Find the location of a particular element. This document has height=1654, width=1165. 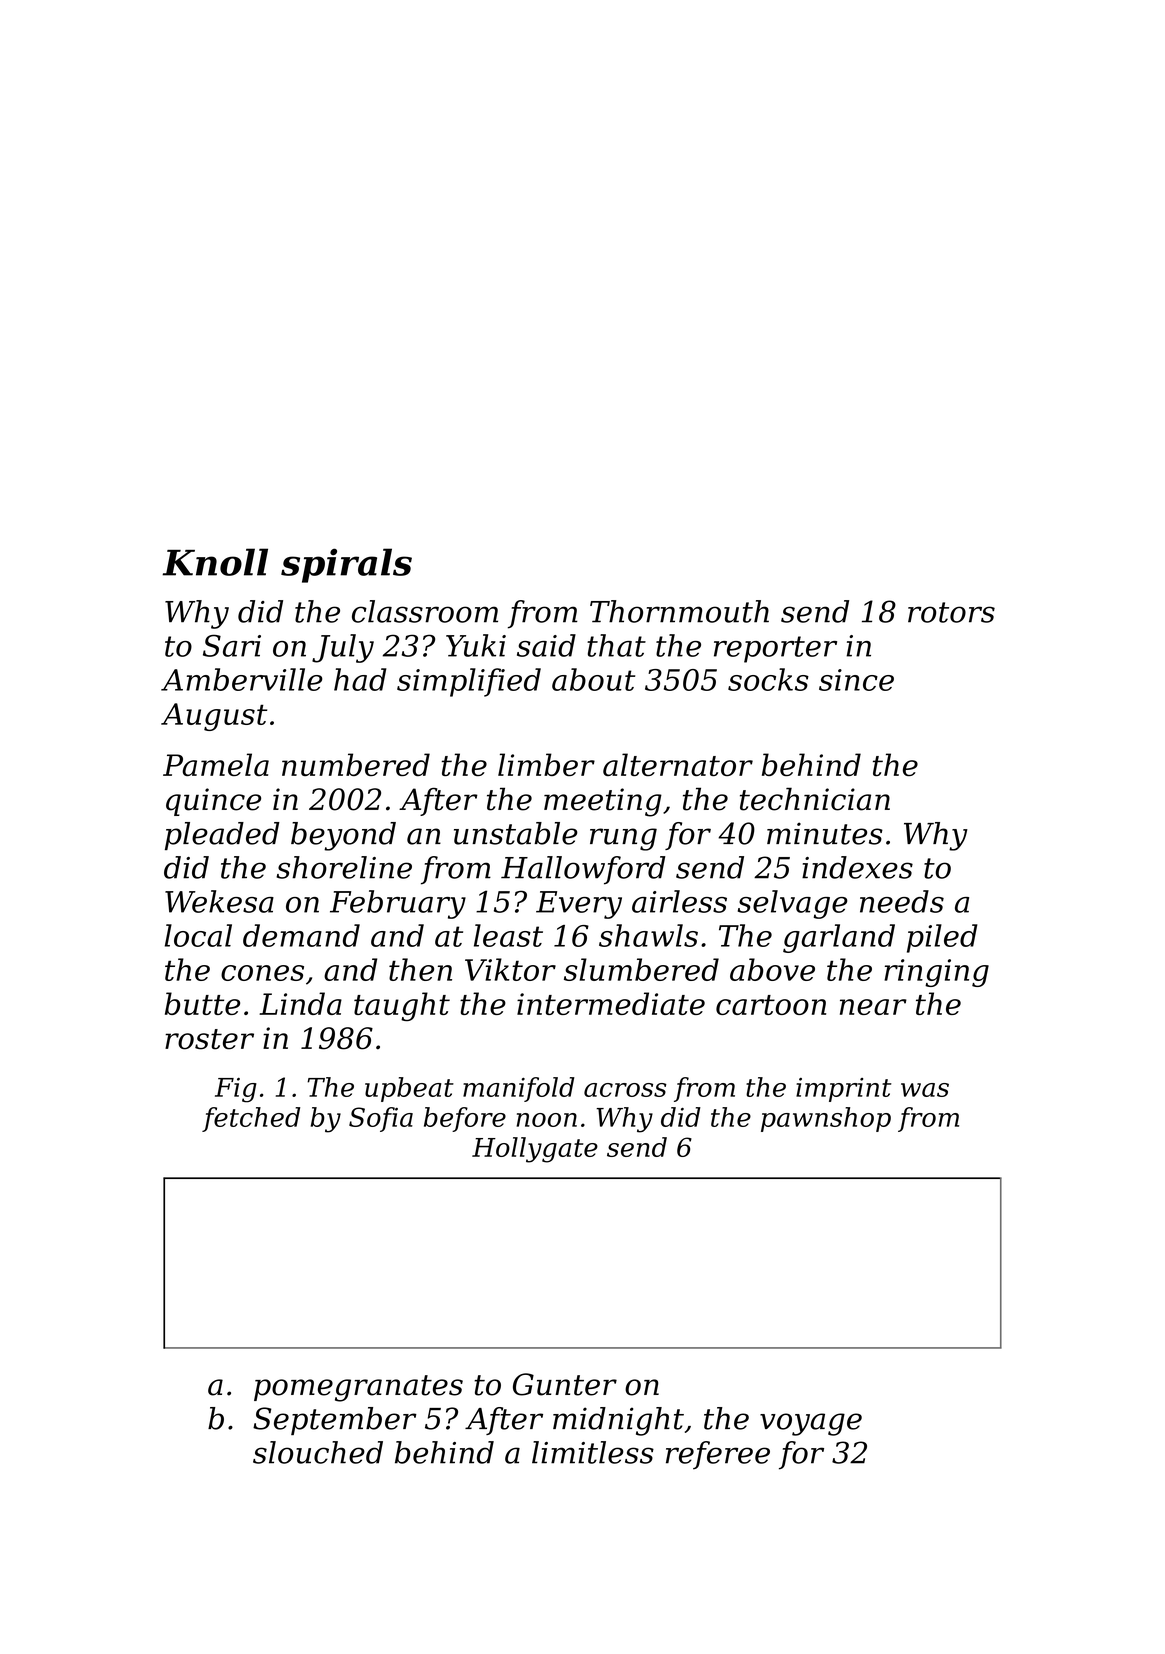

unstable is located at coordinates (516, 833).
